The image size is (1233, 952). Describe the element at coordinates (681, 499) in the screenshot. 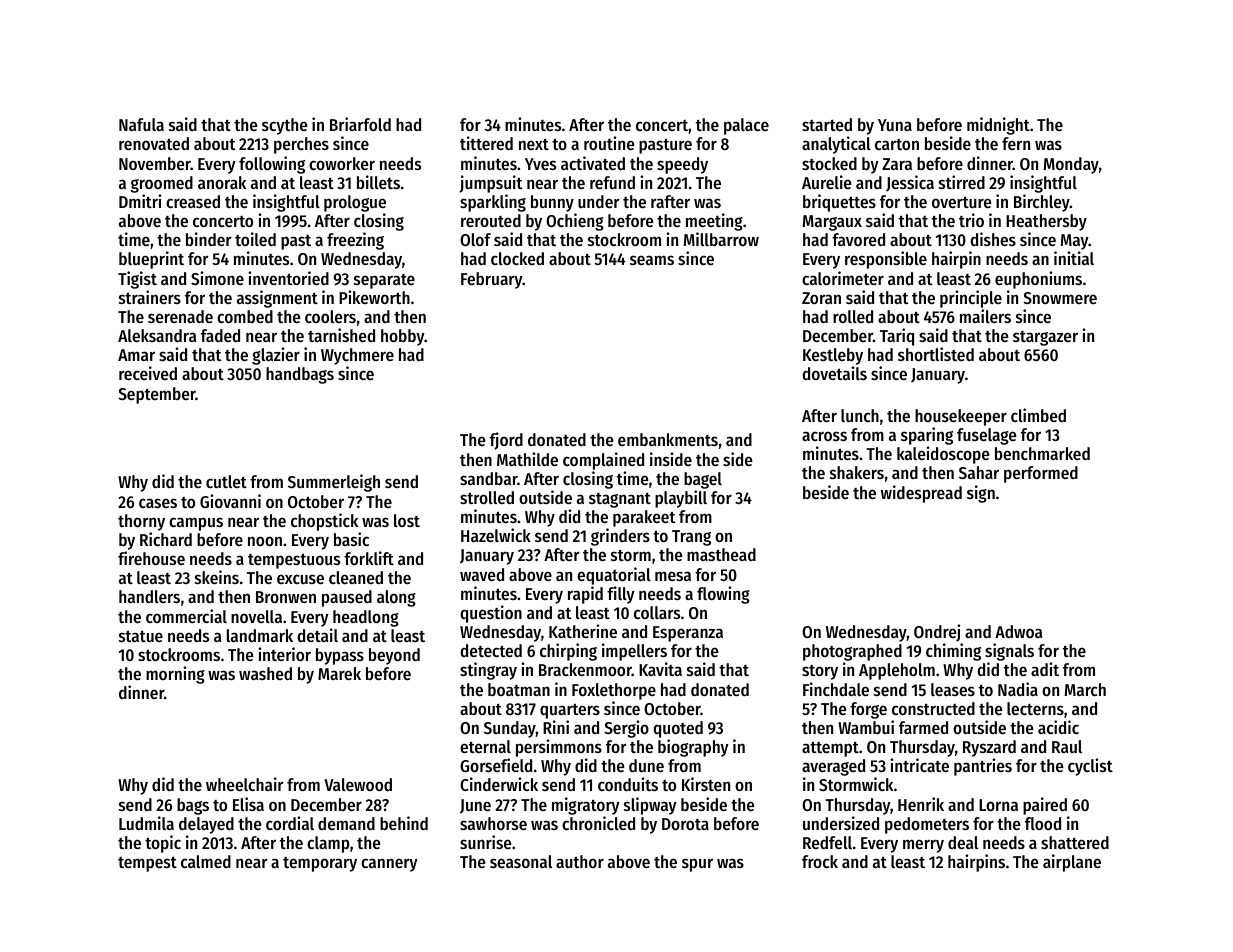

I see `playbill` at that location.
